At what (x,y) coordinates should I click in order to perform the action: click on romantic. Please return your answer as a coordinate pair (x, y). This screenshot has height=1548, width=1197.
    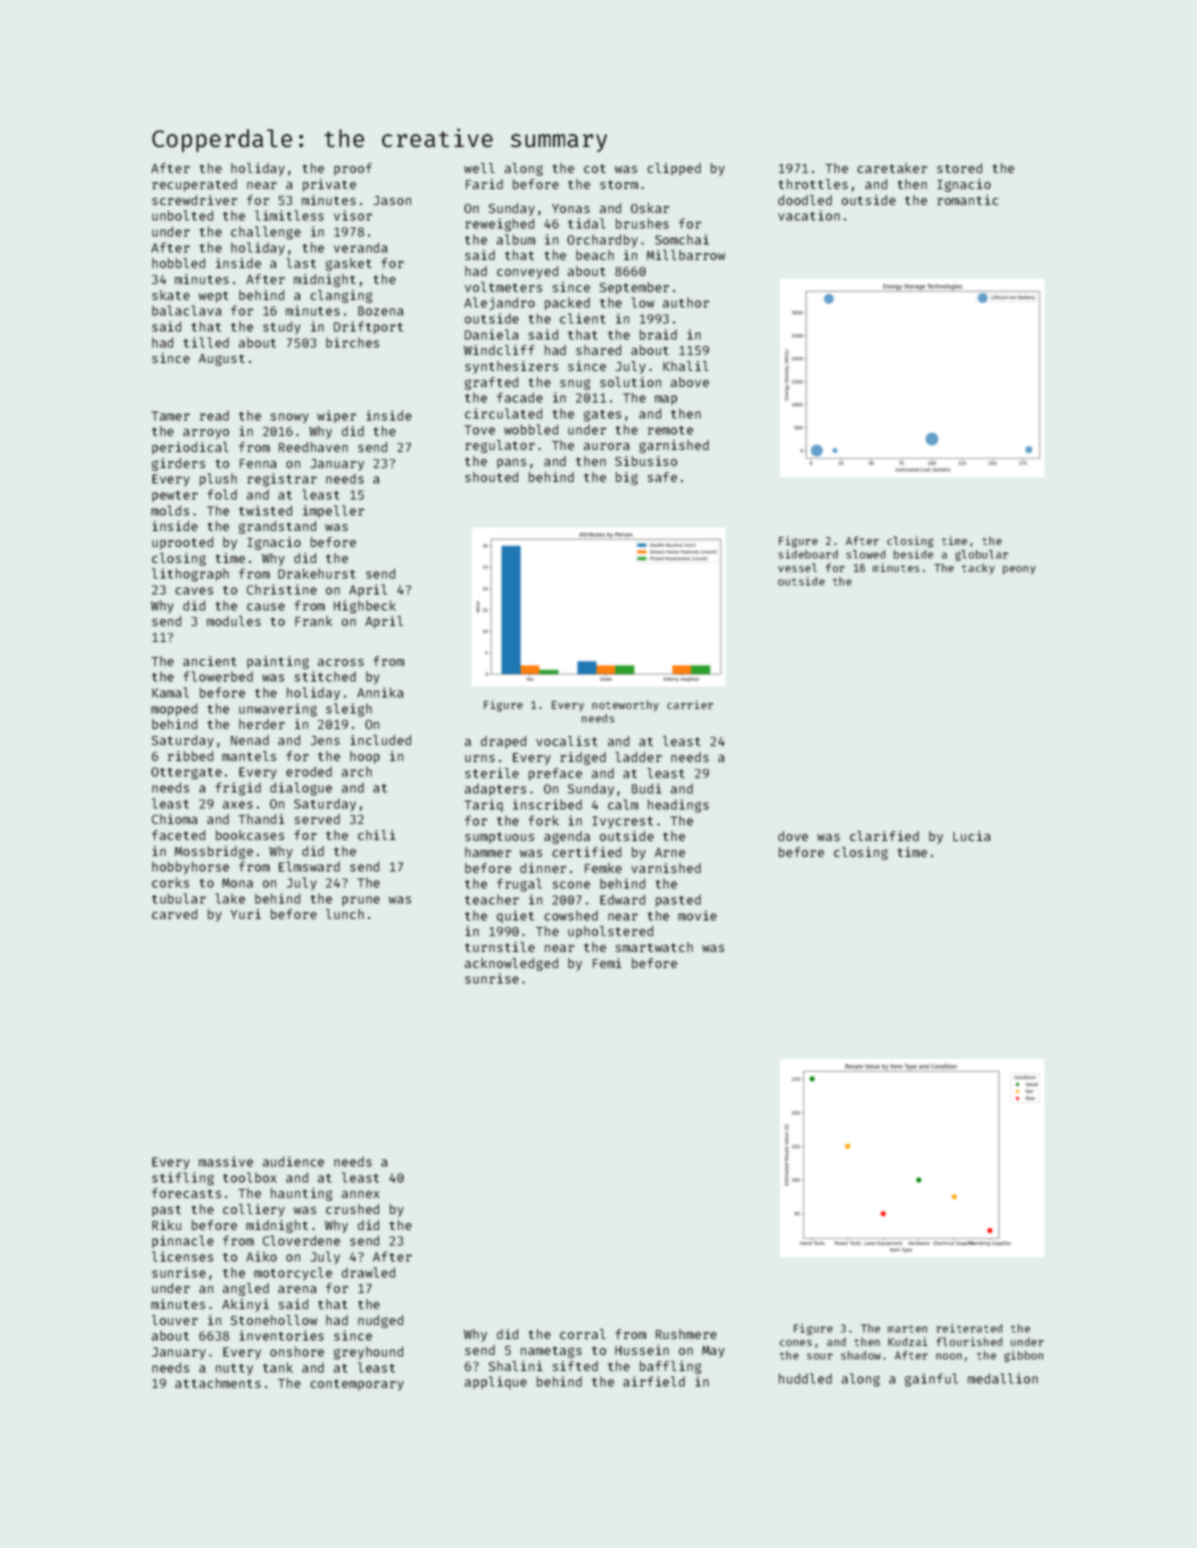
    Looking at the image, I should click on (967, 200).
